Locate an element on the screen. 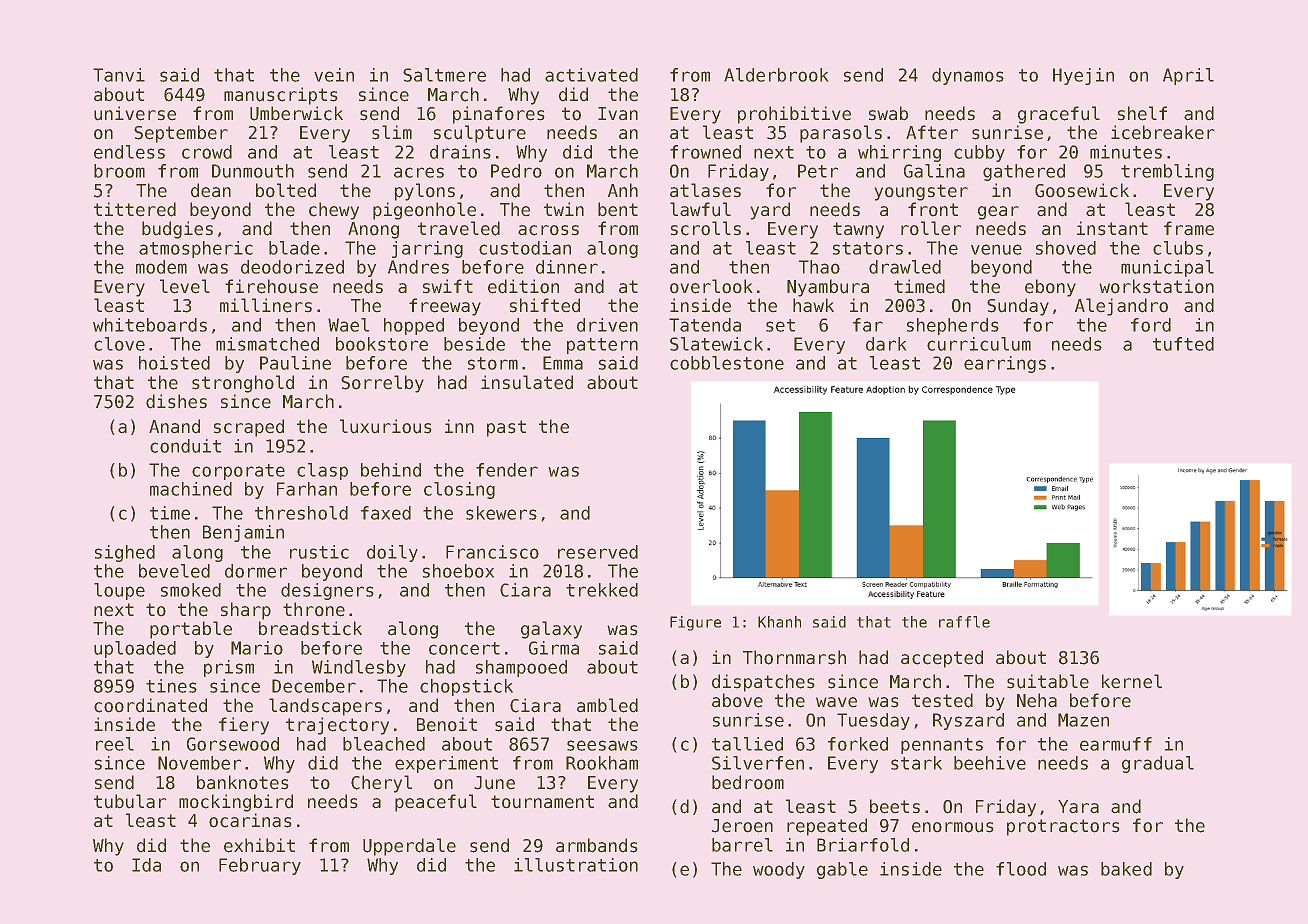  exhibit is located at coordinates (259, 845).
